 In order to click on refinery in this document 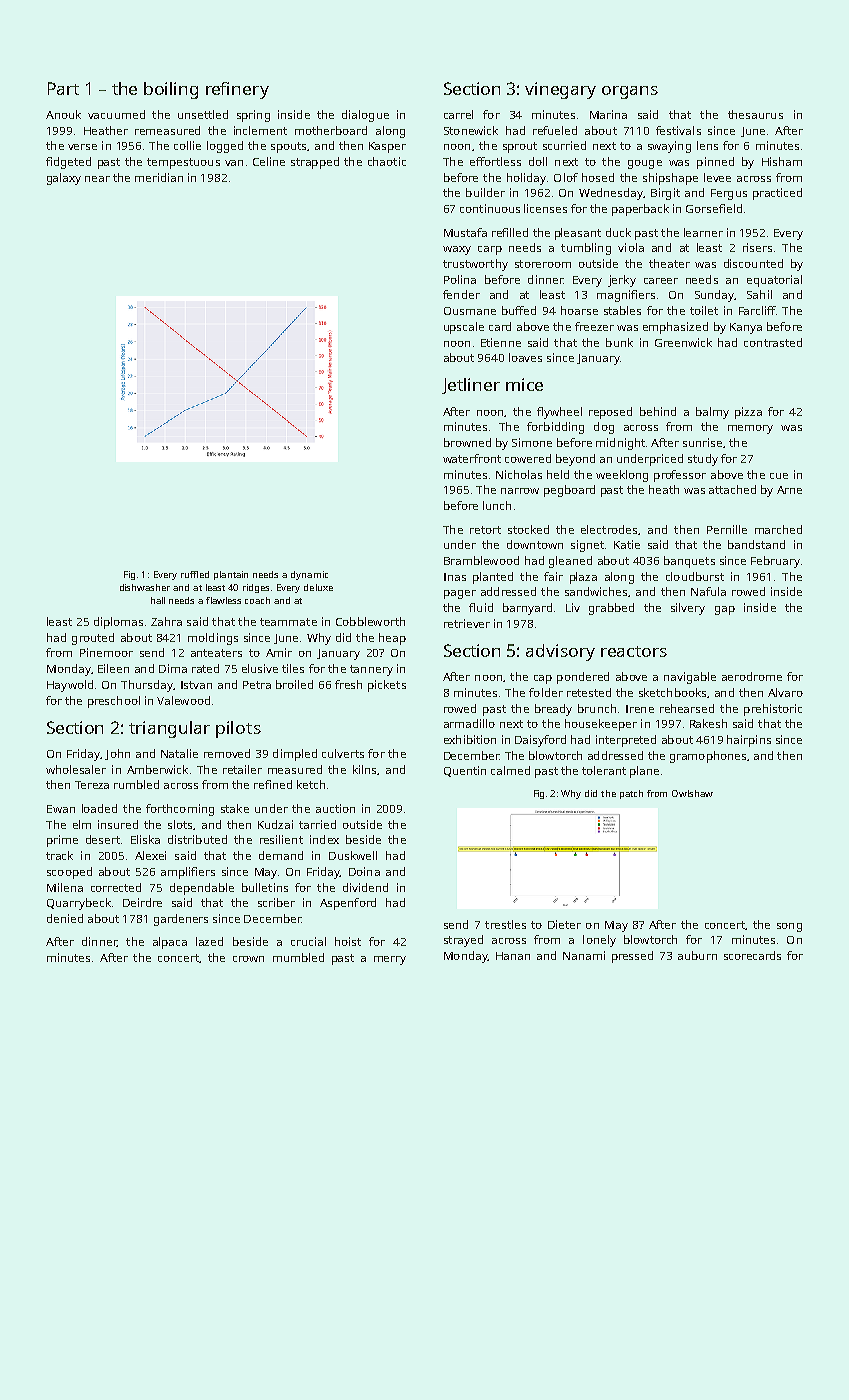, I will do `click(237, 90)`.
